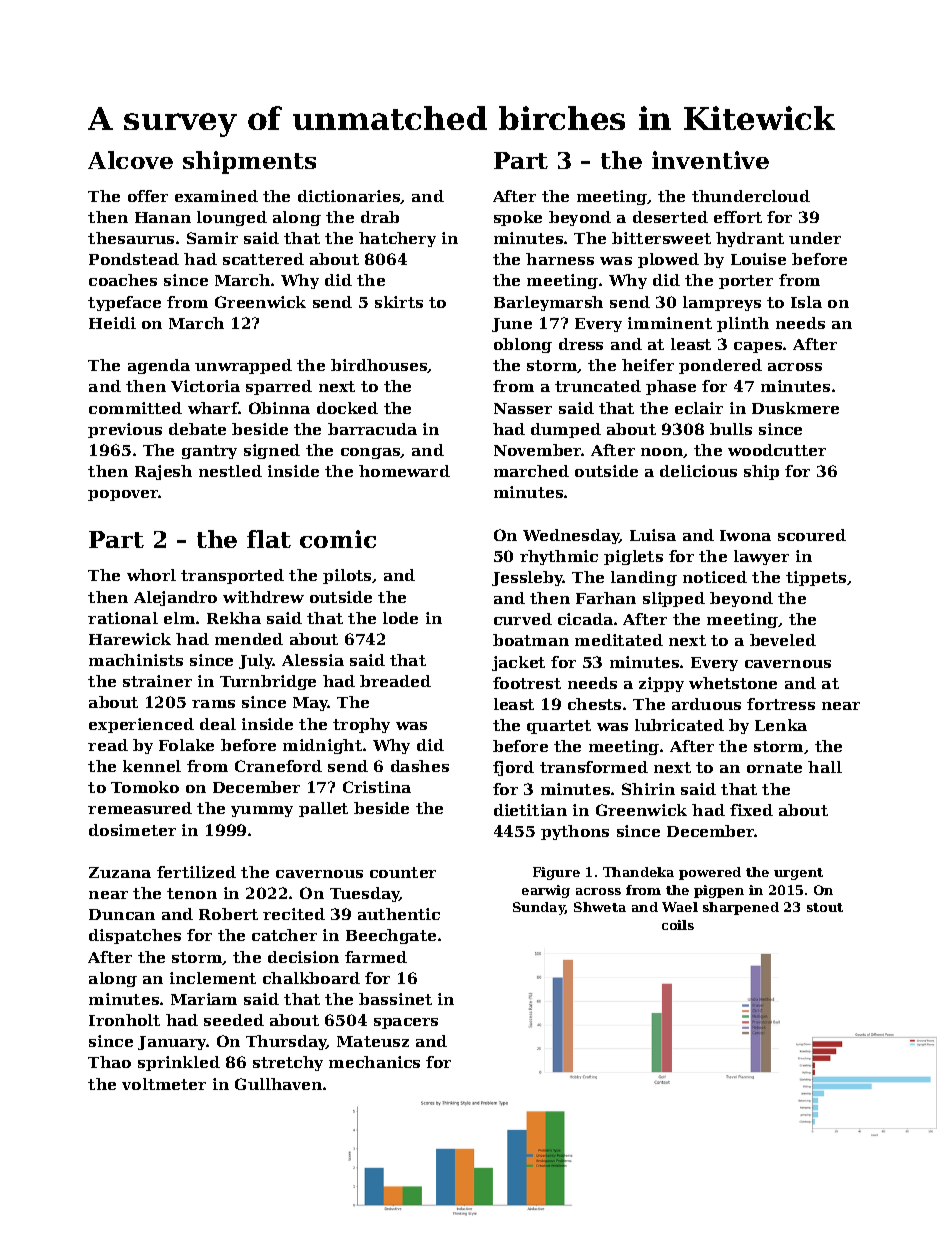  What do you see at coordinates (678, 925) in the screenshot?
I see `coils` at bounding box center [678, 925].
